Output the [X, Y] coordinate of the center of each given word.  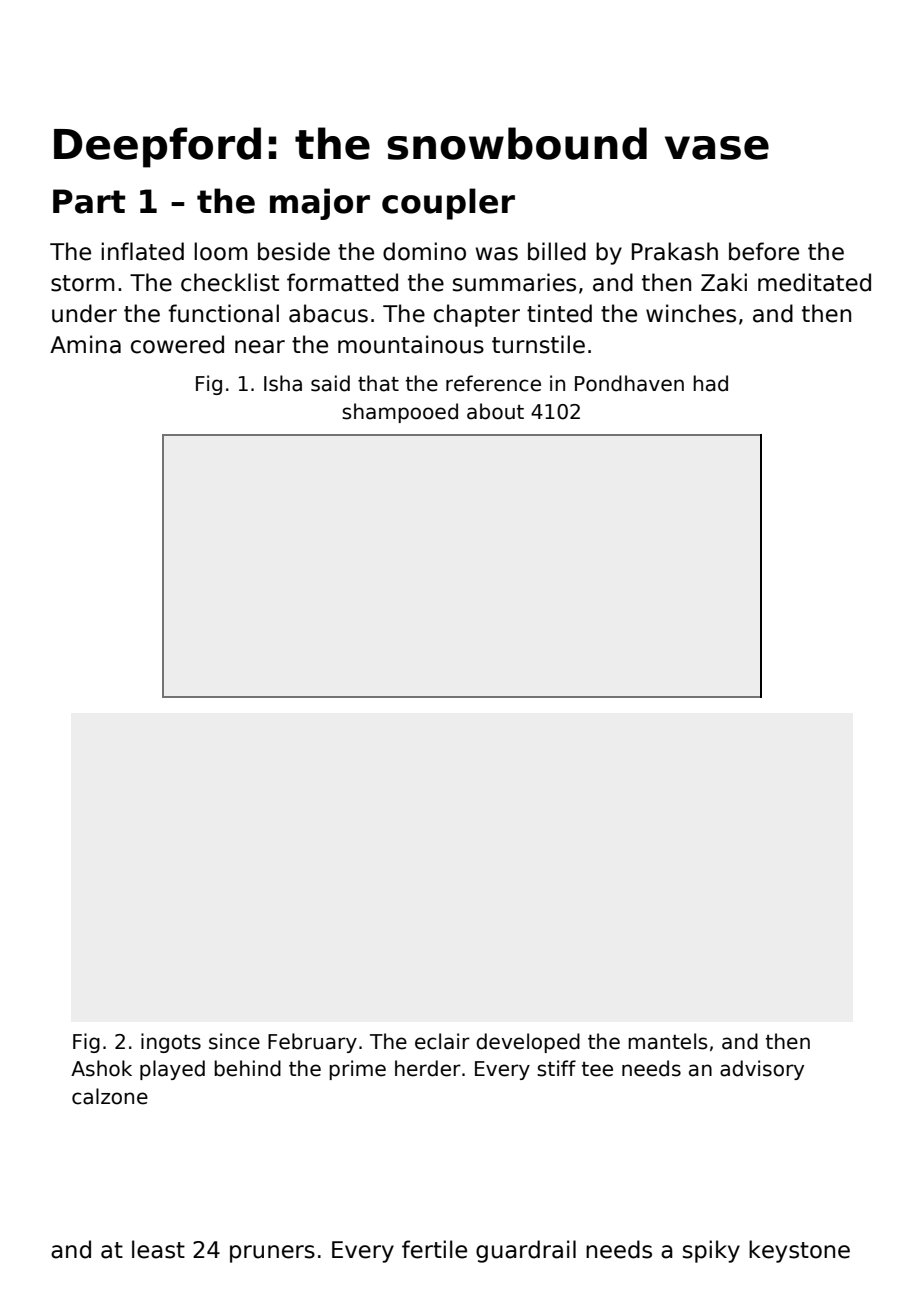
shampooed [400, 413]
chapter [477, 315]
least [158, 1249]
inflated [142, 251]
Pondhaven [629, 383]
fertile [434, 1249]
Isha [283, 383]
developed [528, 1043]
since [234, 1041]
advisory [762, 1070]
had [710, 383]
